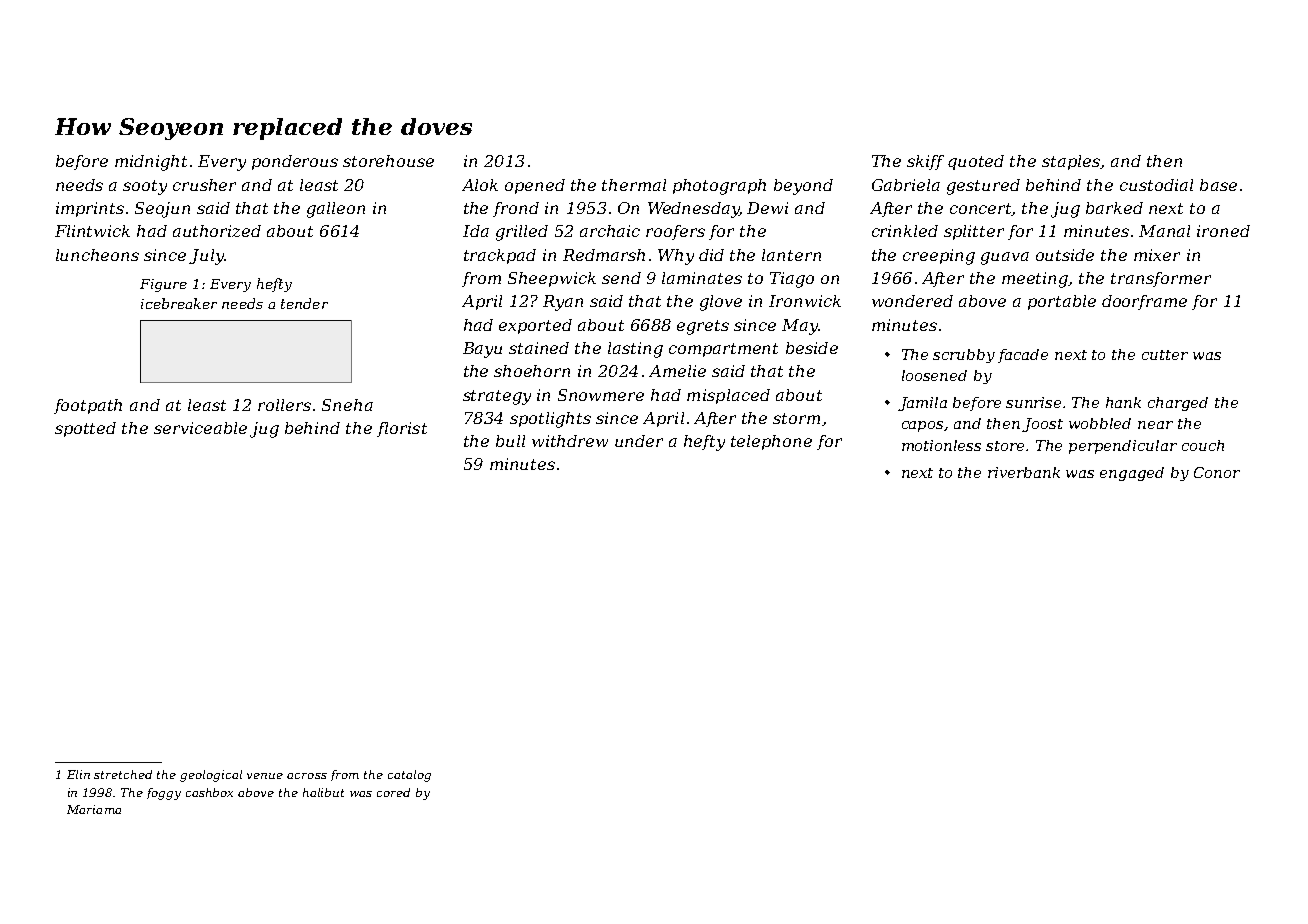 The height and width of the screenshot is (924, 1308). What do you see at coordinates (393, 792) in the screenshot?
I see `cored` at bounding box center [393, 792].
